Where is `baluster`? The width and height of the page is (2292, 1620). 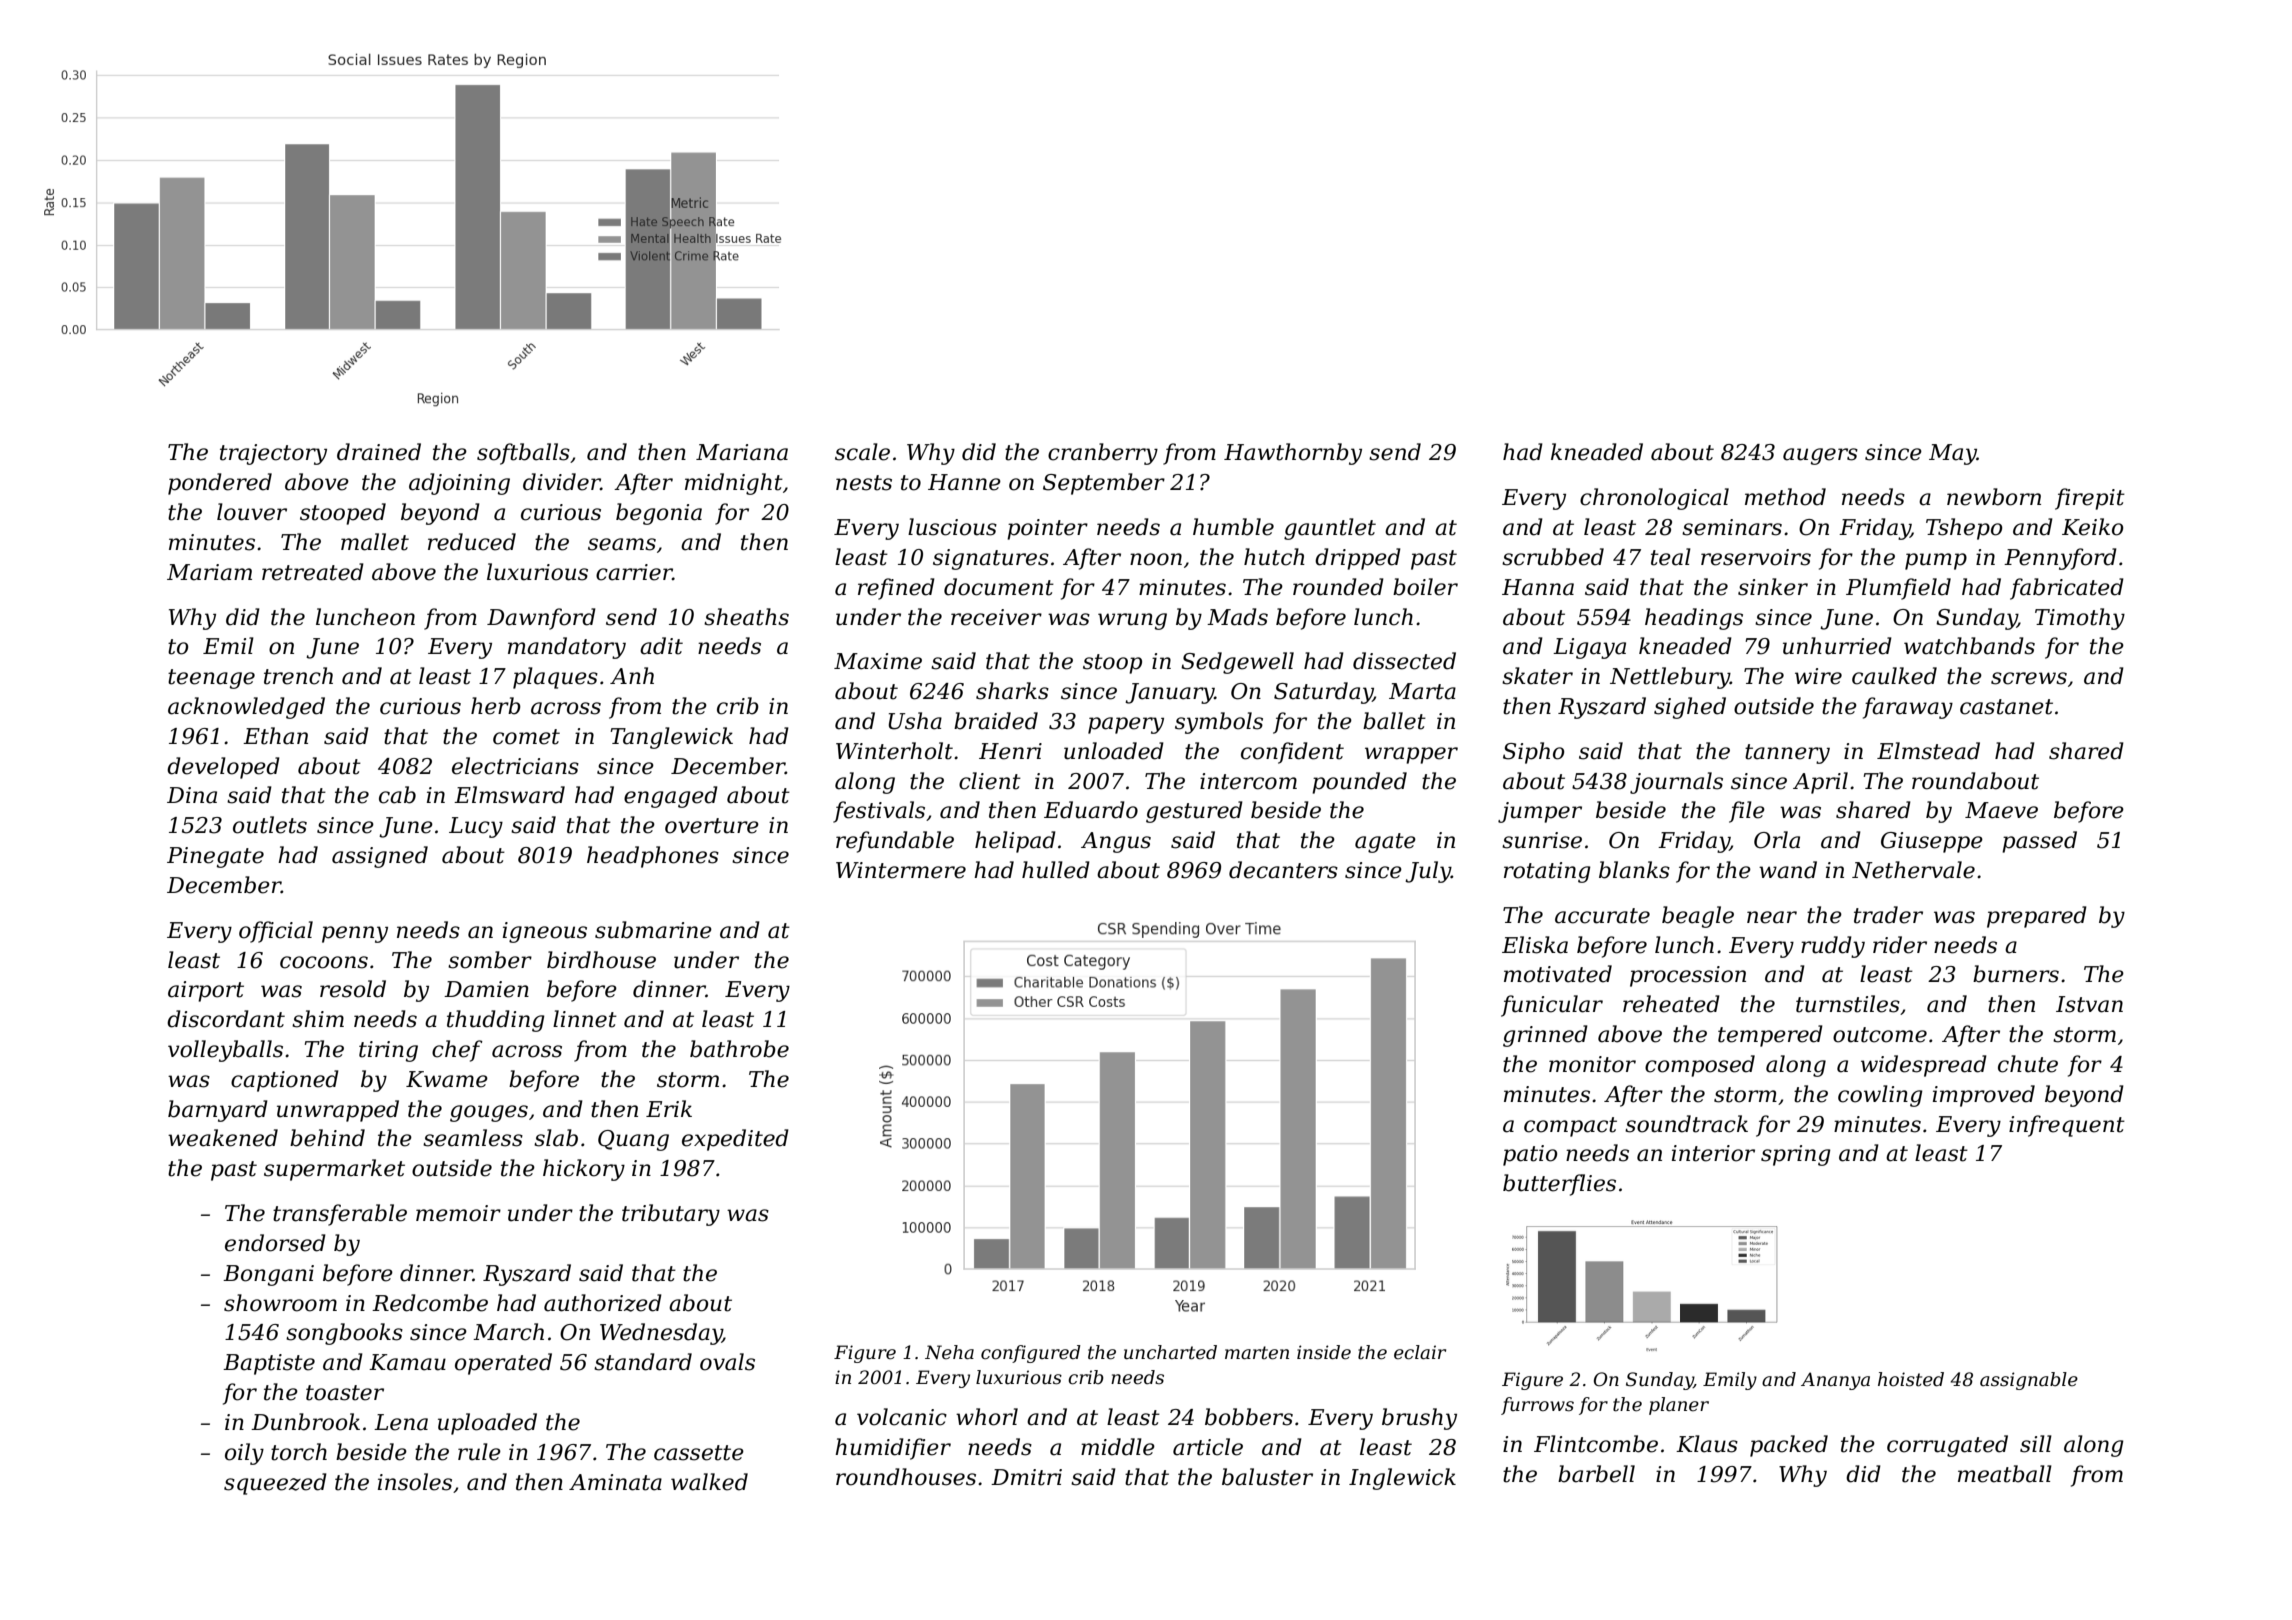 baluster is located at coordinates (1267, 1477).
